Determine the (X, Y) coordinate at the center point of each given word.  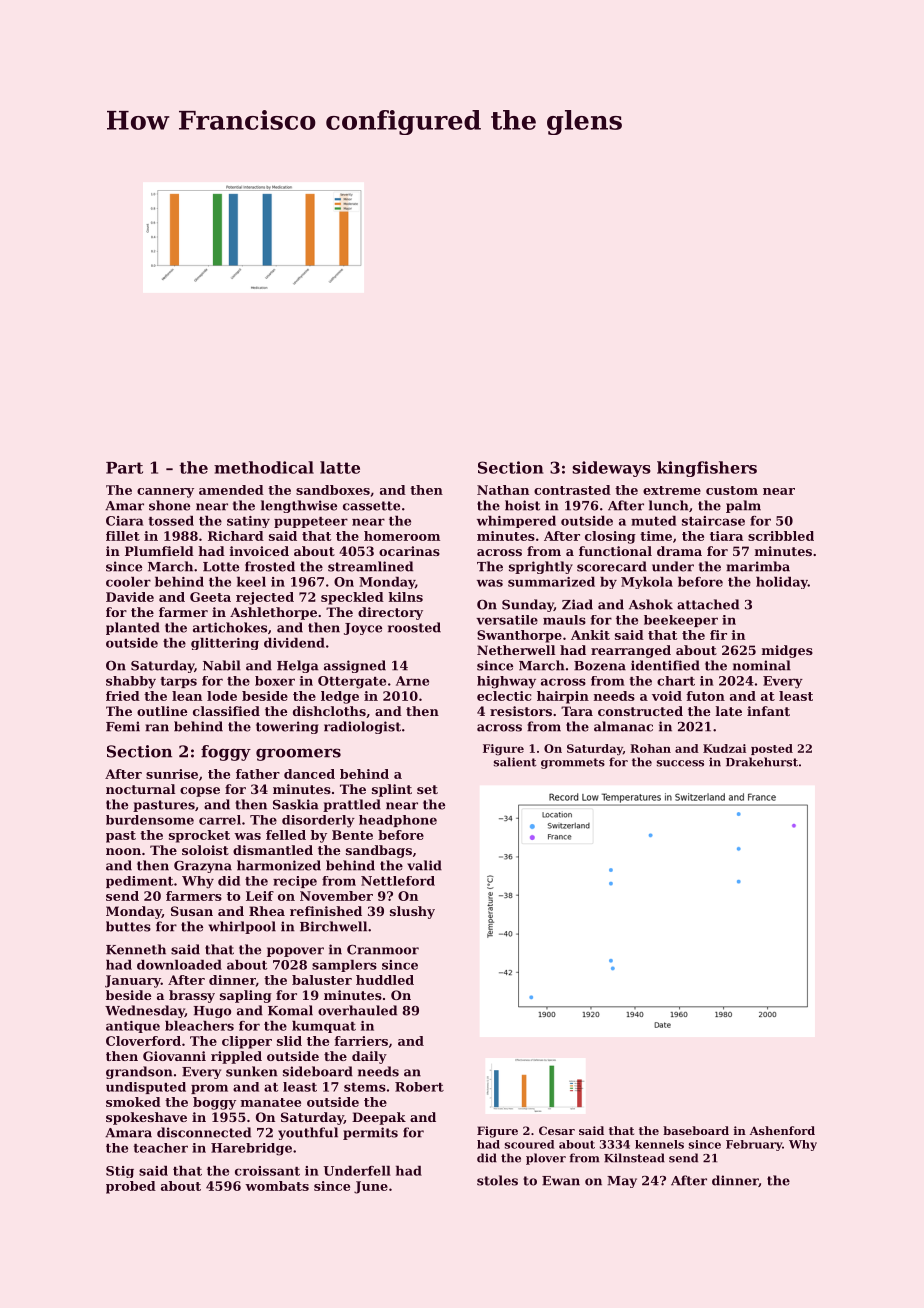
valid (424, 865)
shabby (131, 682)
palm (743, 506)
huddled (385, 980)
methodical (264, 467)
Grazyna (203, 867)
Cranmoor (383, 950)
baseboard (696, 1130)
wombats (277, 1186)
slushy (412, 912)
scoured (529, 1144)
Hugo (212, 1012)
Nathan (503, 490)
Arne (412, 681)
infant (768, 711)
